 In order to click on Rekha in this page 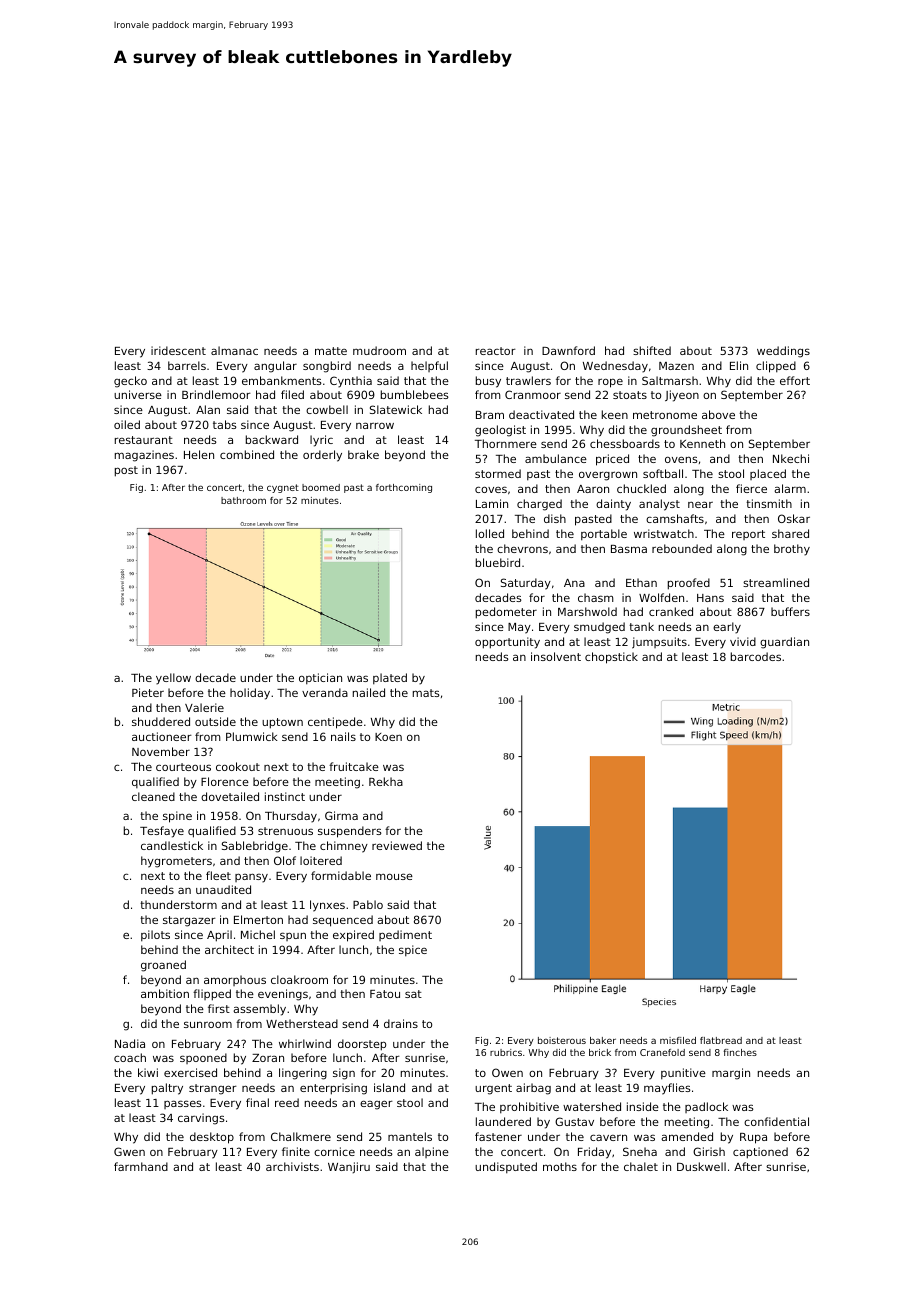, I will do `click(386, 781)`.
